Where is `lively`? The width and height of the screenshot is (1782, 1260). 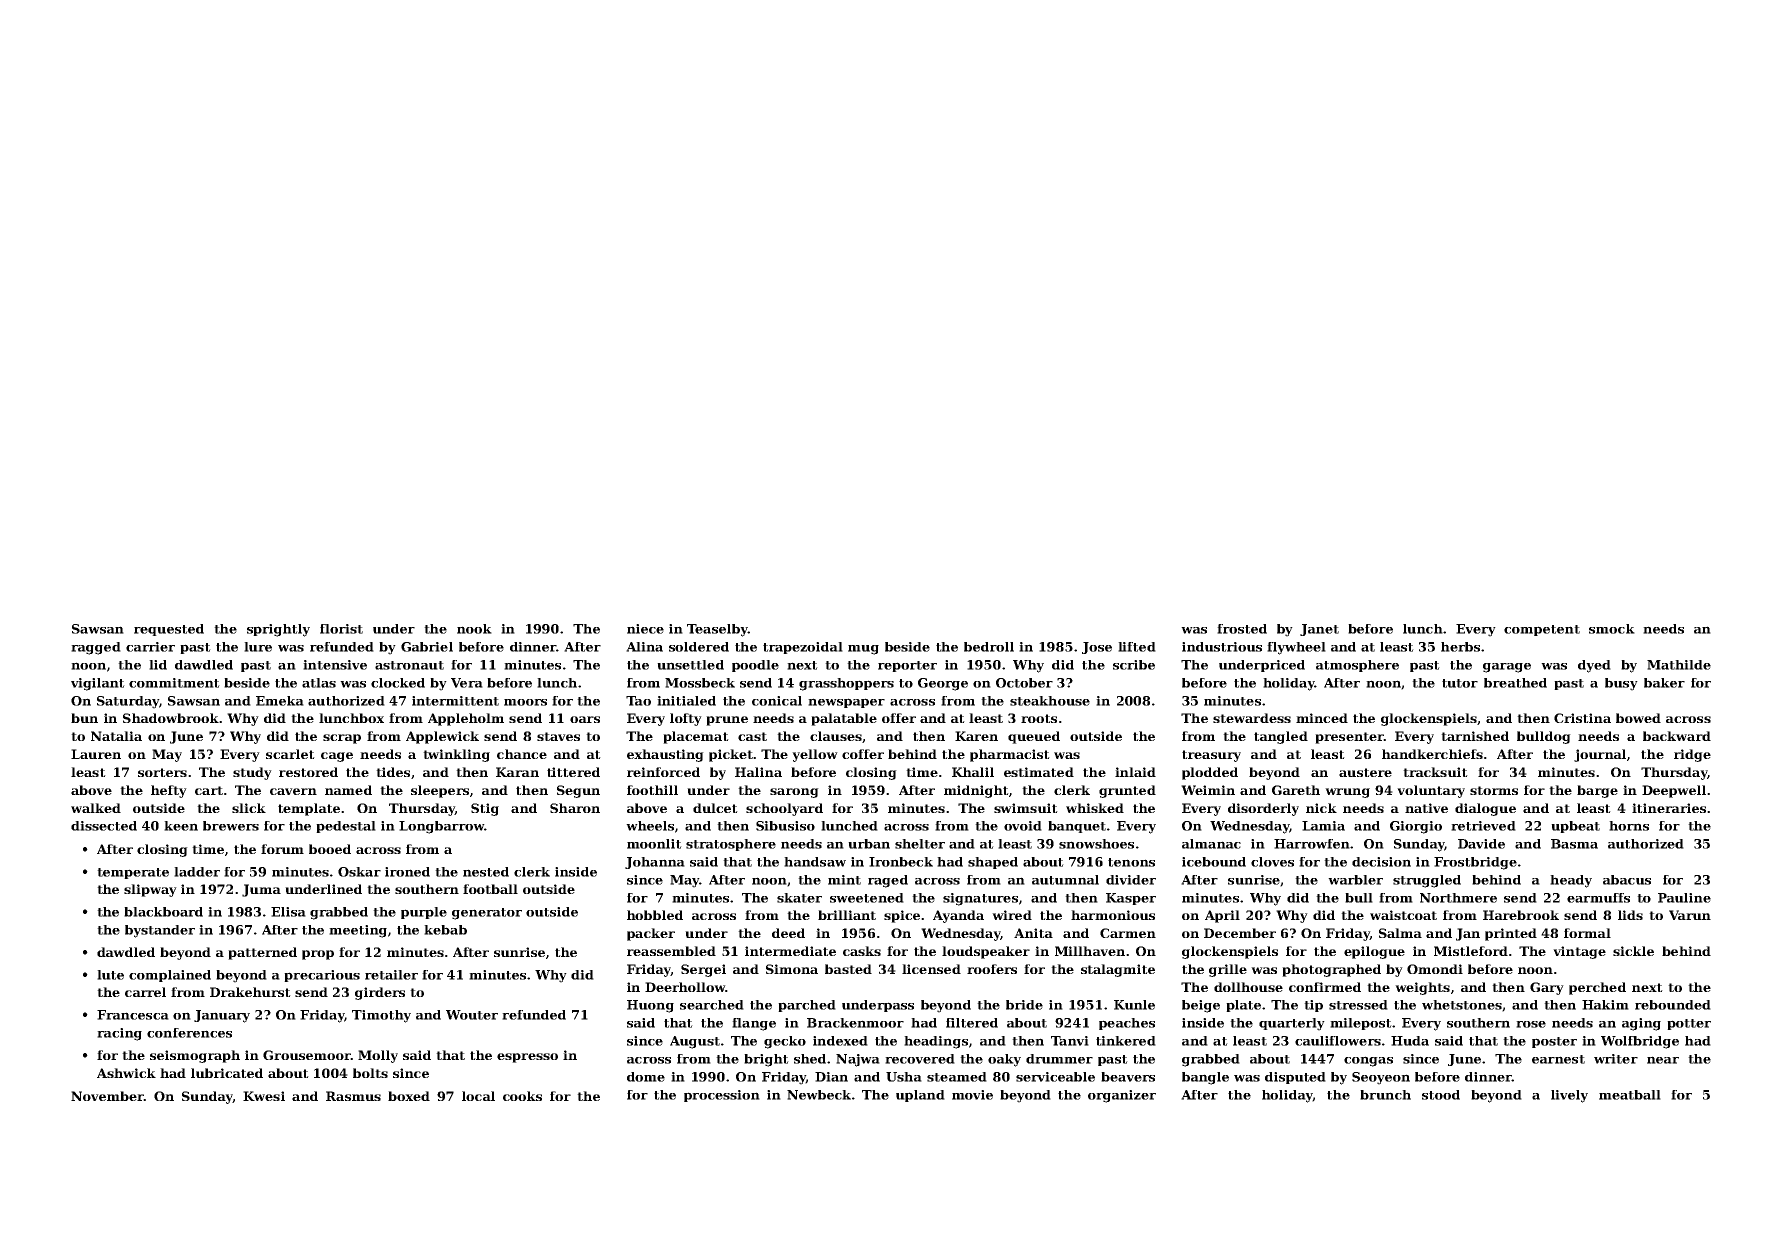
lively is located at coordinates (1569, 1096).
